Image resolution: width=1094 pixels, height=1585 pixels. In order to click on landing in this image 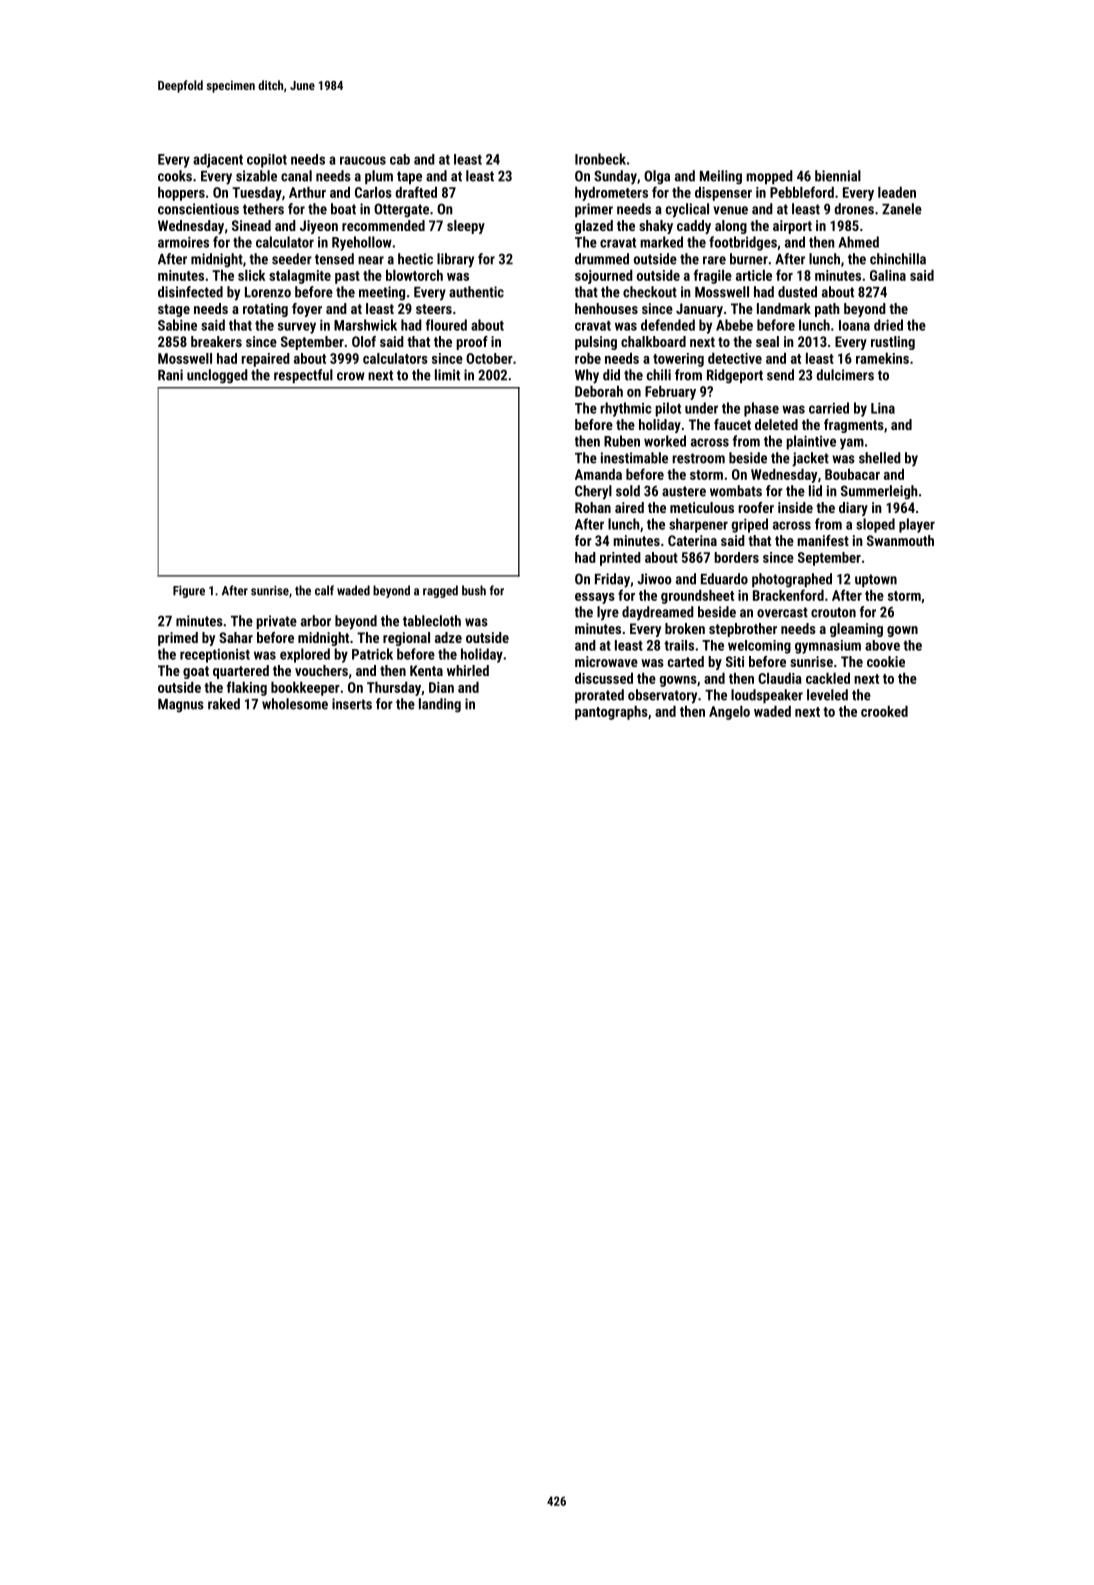, I will do `click(440, 705)`.
